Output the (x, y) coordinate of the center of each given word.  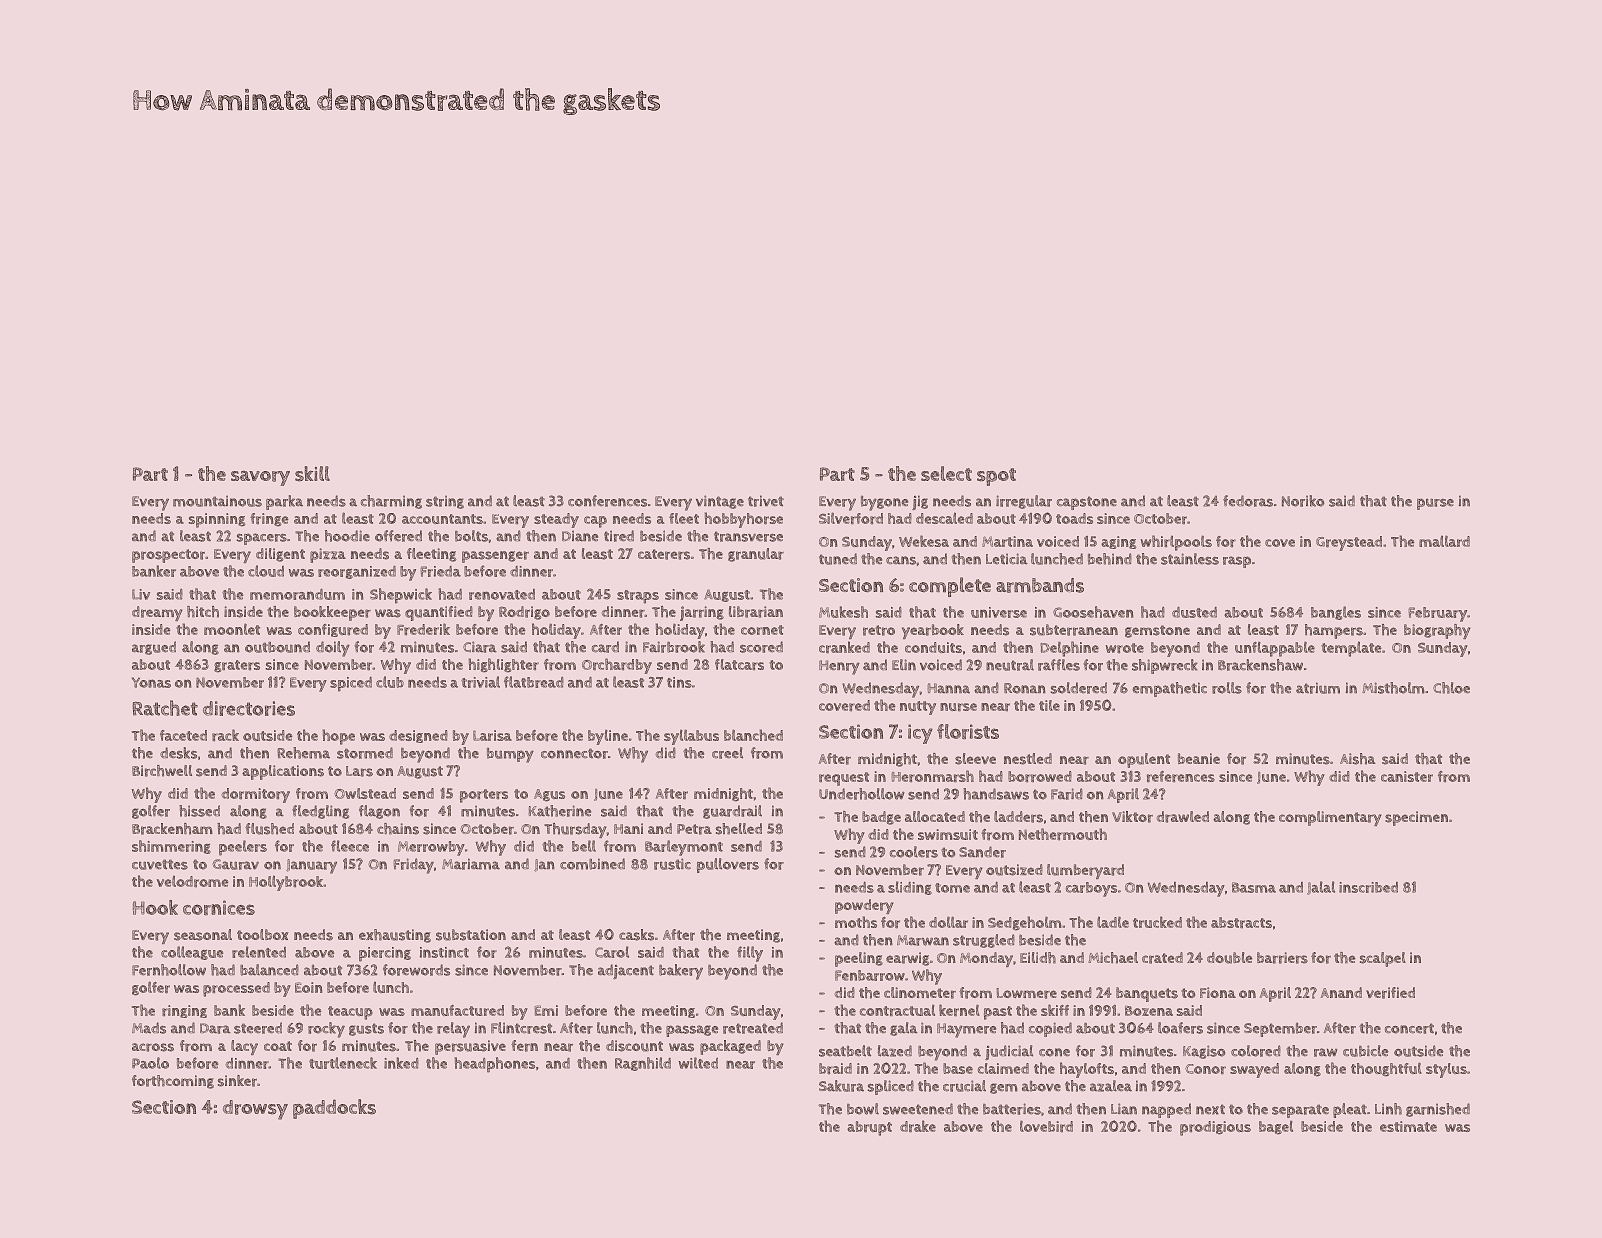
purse (1435, 504)
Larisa (492, 735)
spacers (262, 539)
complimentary (1330, 818)
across (153, 1047)
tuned (838, 559)
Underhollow (862, 794)
